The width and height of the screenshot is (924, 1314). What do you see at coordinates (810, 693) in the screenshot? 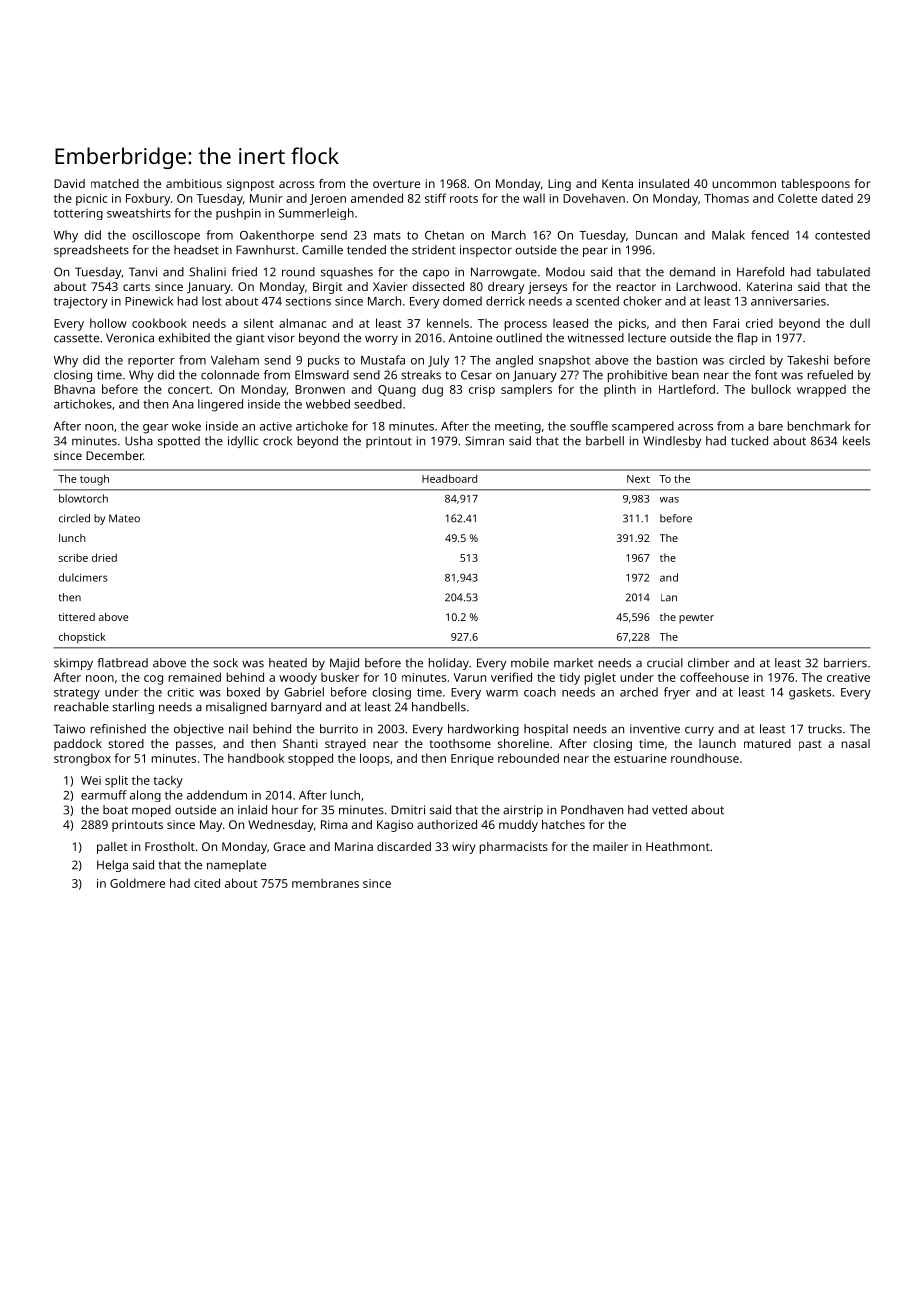
I see `gaskets` at bounding box center [810, 693].
